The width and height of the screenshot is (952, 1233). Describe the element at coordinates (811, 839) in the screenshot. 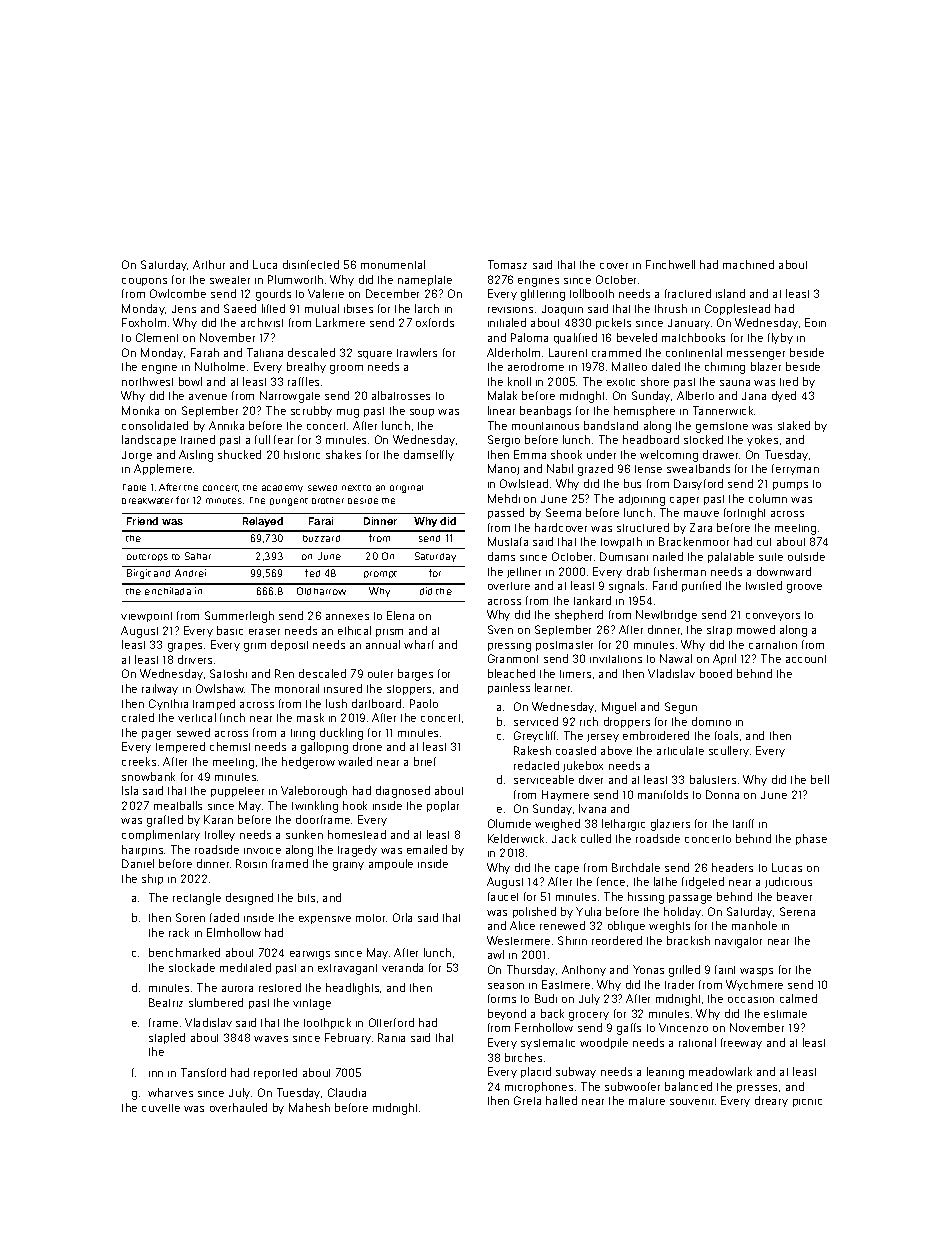

I see `phase` at that location.
